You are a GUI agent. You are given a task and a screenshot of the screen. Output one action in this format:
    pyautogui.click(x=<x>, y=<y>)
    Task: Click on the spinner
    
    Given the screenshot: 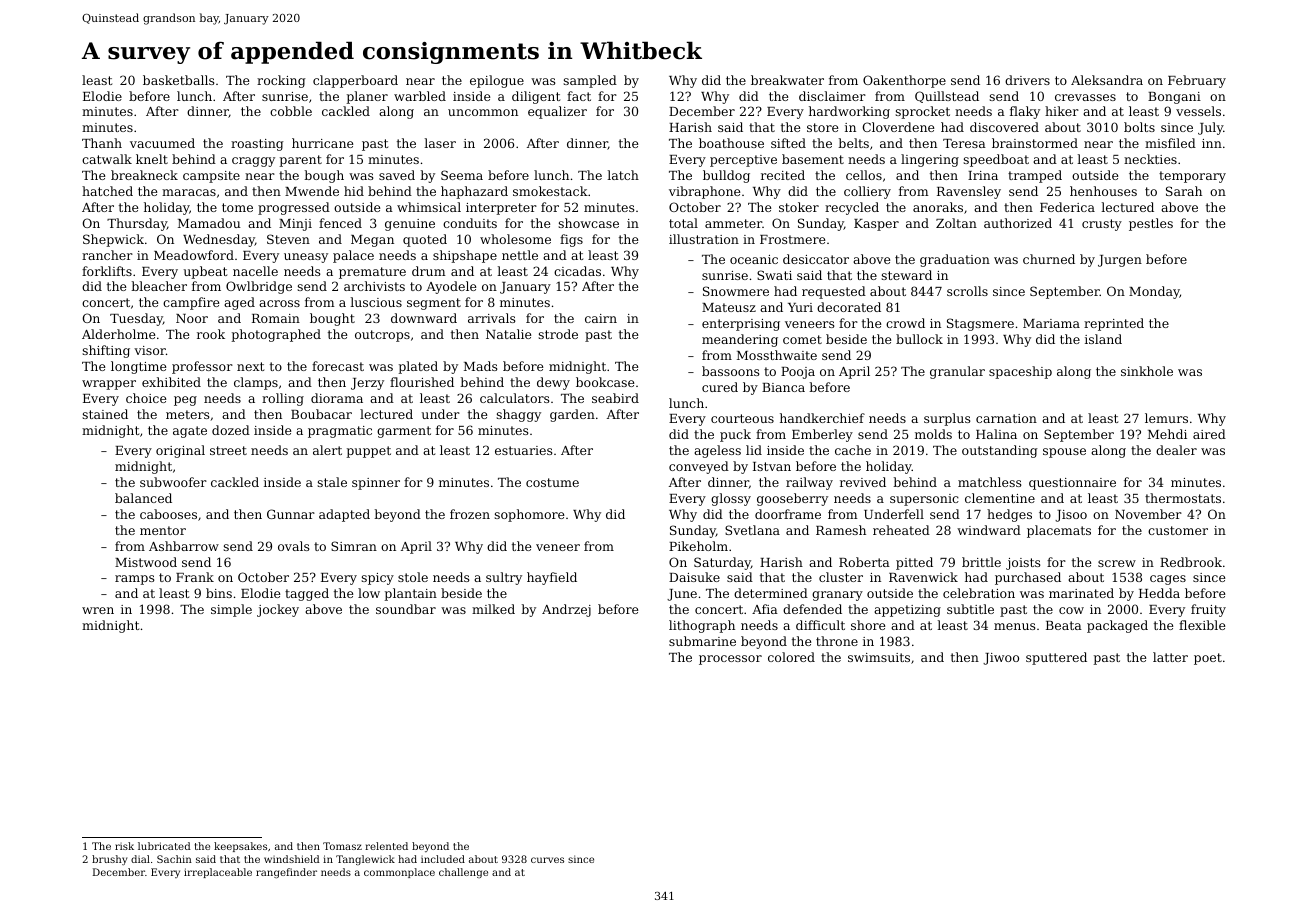 What is the action you would take?
    pyautogui.click(x=376, y=484)
